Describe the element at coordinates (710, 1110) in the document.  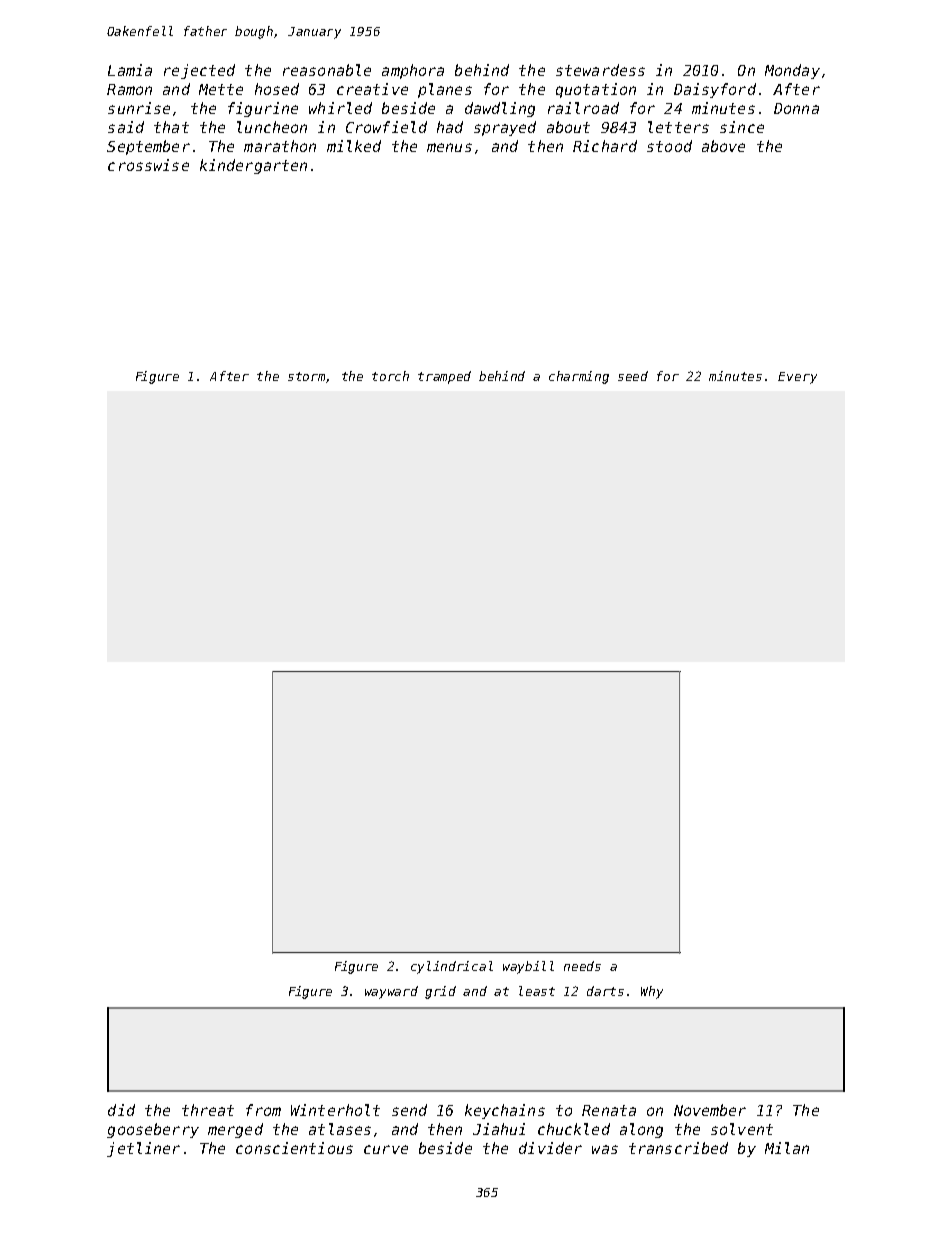
I see `November` at that location.
